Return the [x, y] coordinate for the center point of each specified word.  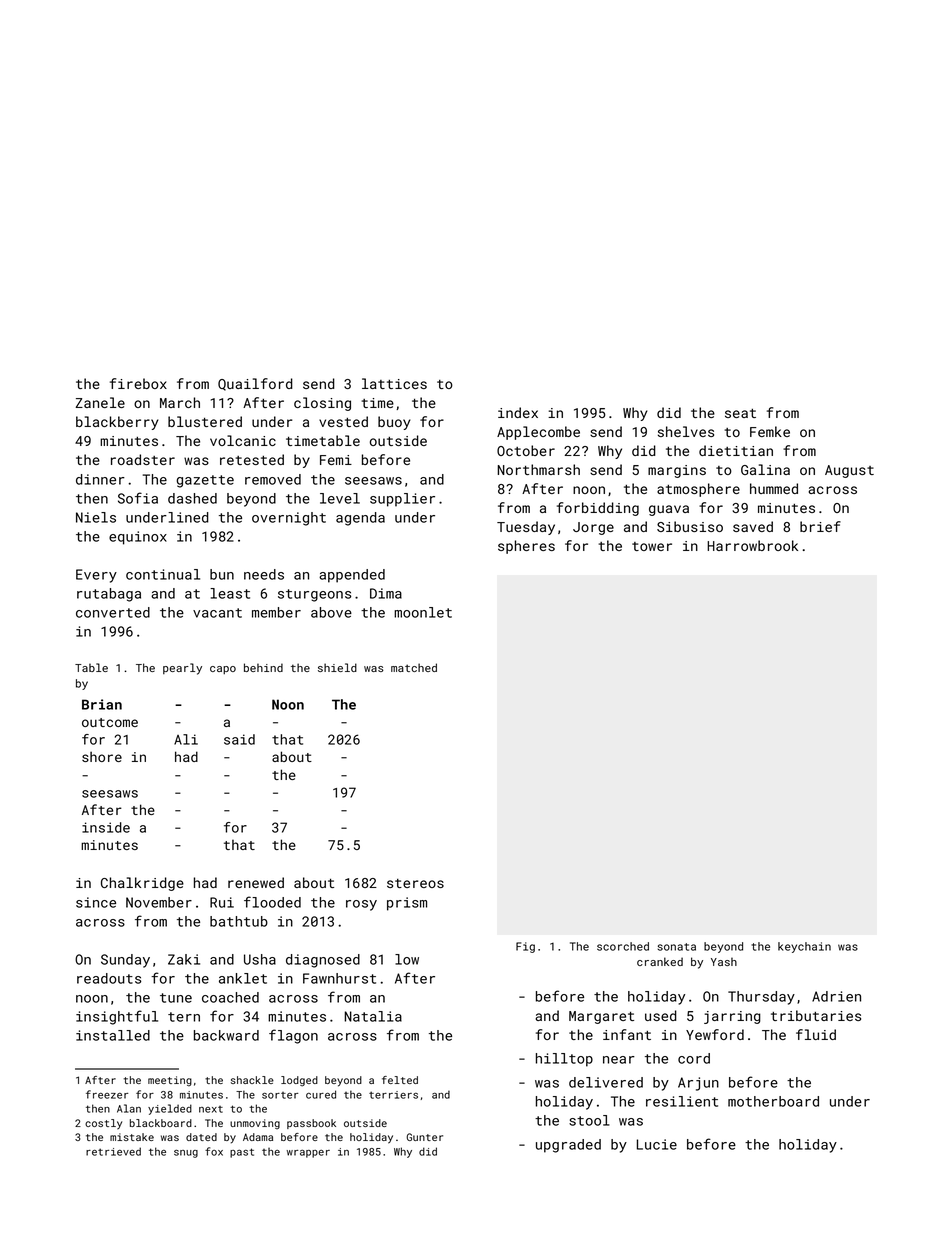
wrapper [308, 1154]
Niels [96, 517]
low [407, 959]
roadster [143, 459]
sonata [677, 947]
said [239, 739]
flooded [272, 902]
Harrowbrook [752, 545]
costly [103, 1124]
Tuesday [526, 528]
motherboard [773, 1101]
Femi [336, 460]
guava [669, 510]
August [849, 471]
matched [414, 667]
